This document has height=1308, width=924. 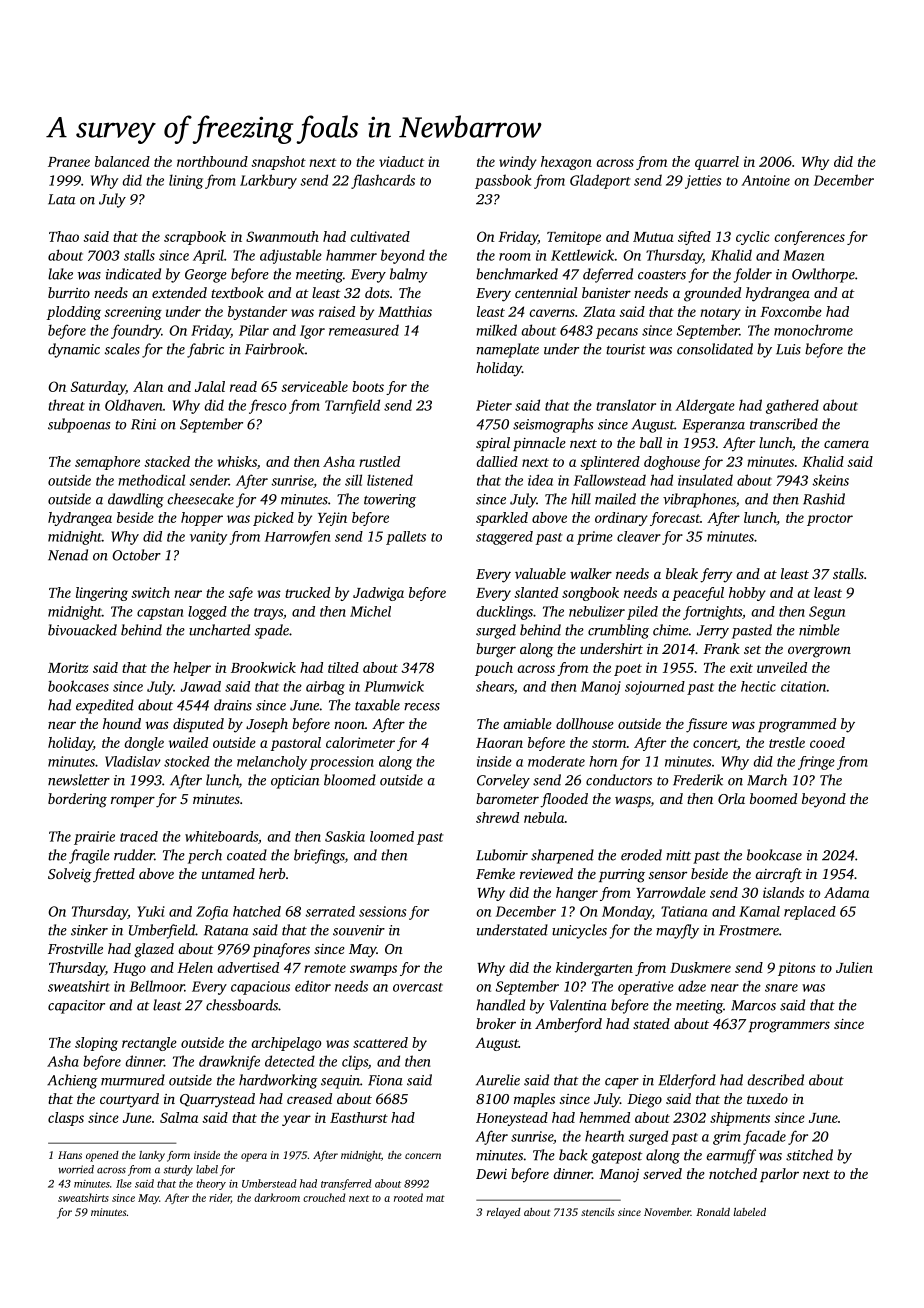 I want to click on Matthias, so click(x=405, y=311).
